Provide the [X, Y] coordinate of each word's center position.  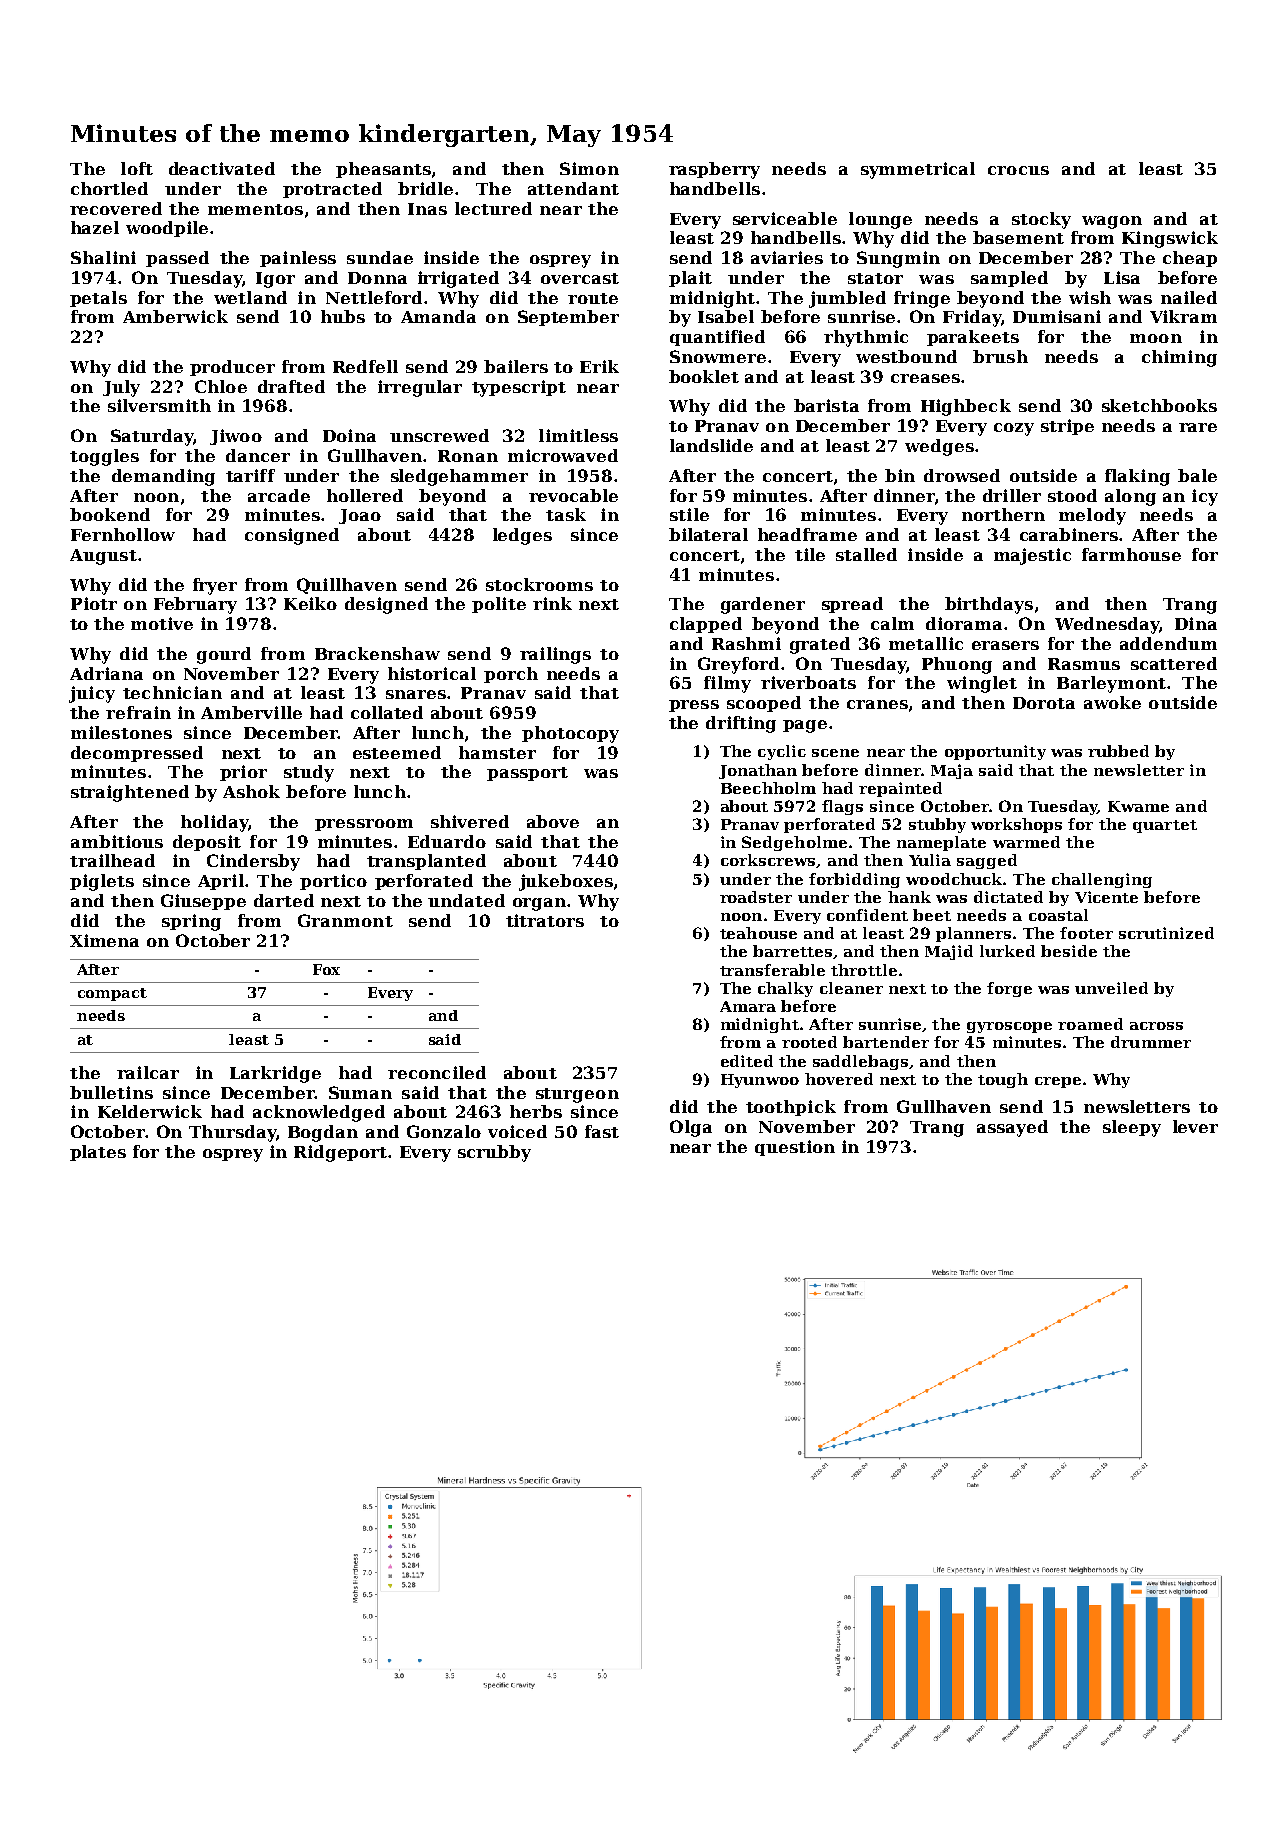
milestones [121, 732]
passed [177, 259]
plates [98, 1153]
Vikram [1183, 316]
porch [511, 675]
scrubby [494, 1153]
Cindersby [253, 862]
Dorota [1044, 703]
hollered [365, 495]
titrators [545, 920]
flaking [1137, 477]
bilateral [708, 534]
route [593, 298]
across [1156, 1026]
